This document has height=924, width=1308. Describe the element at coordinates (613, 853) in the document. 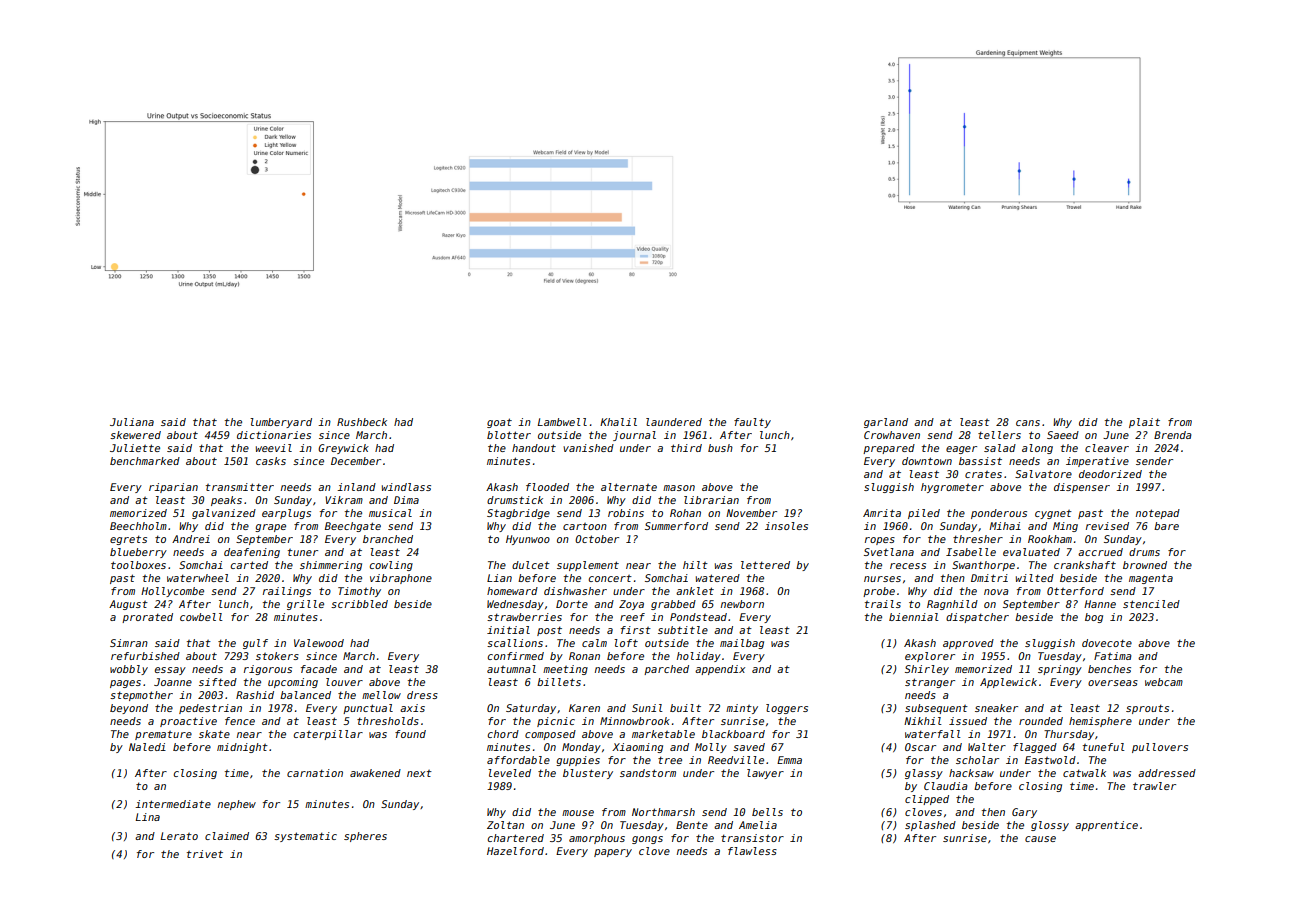

I see `papery` at that location.
